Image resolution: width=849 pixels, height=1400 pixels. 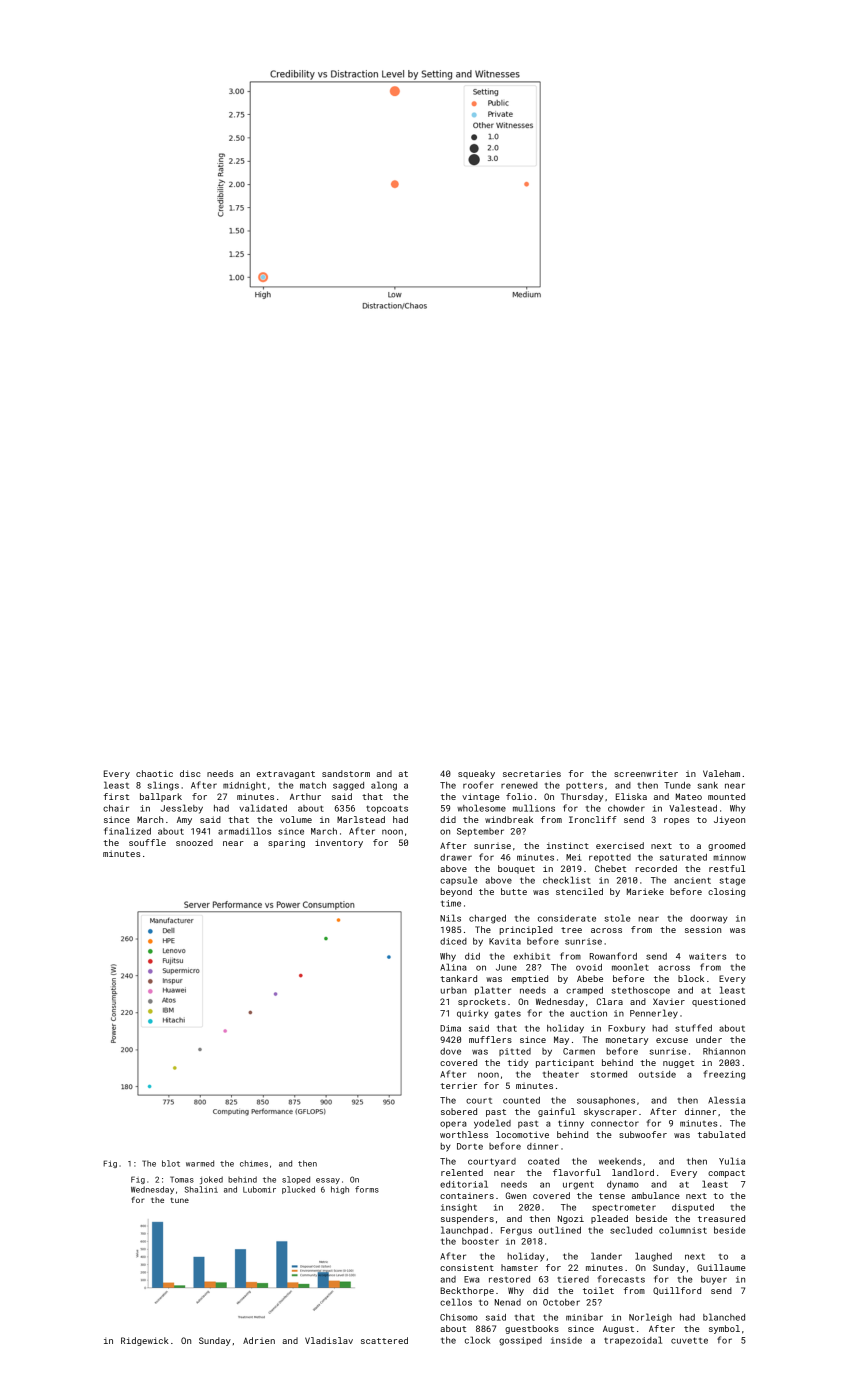 I want to click on Eliska, so click(x=631, y=796).
